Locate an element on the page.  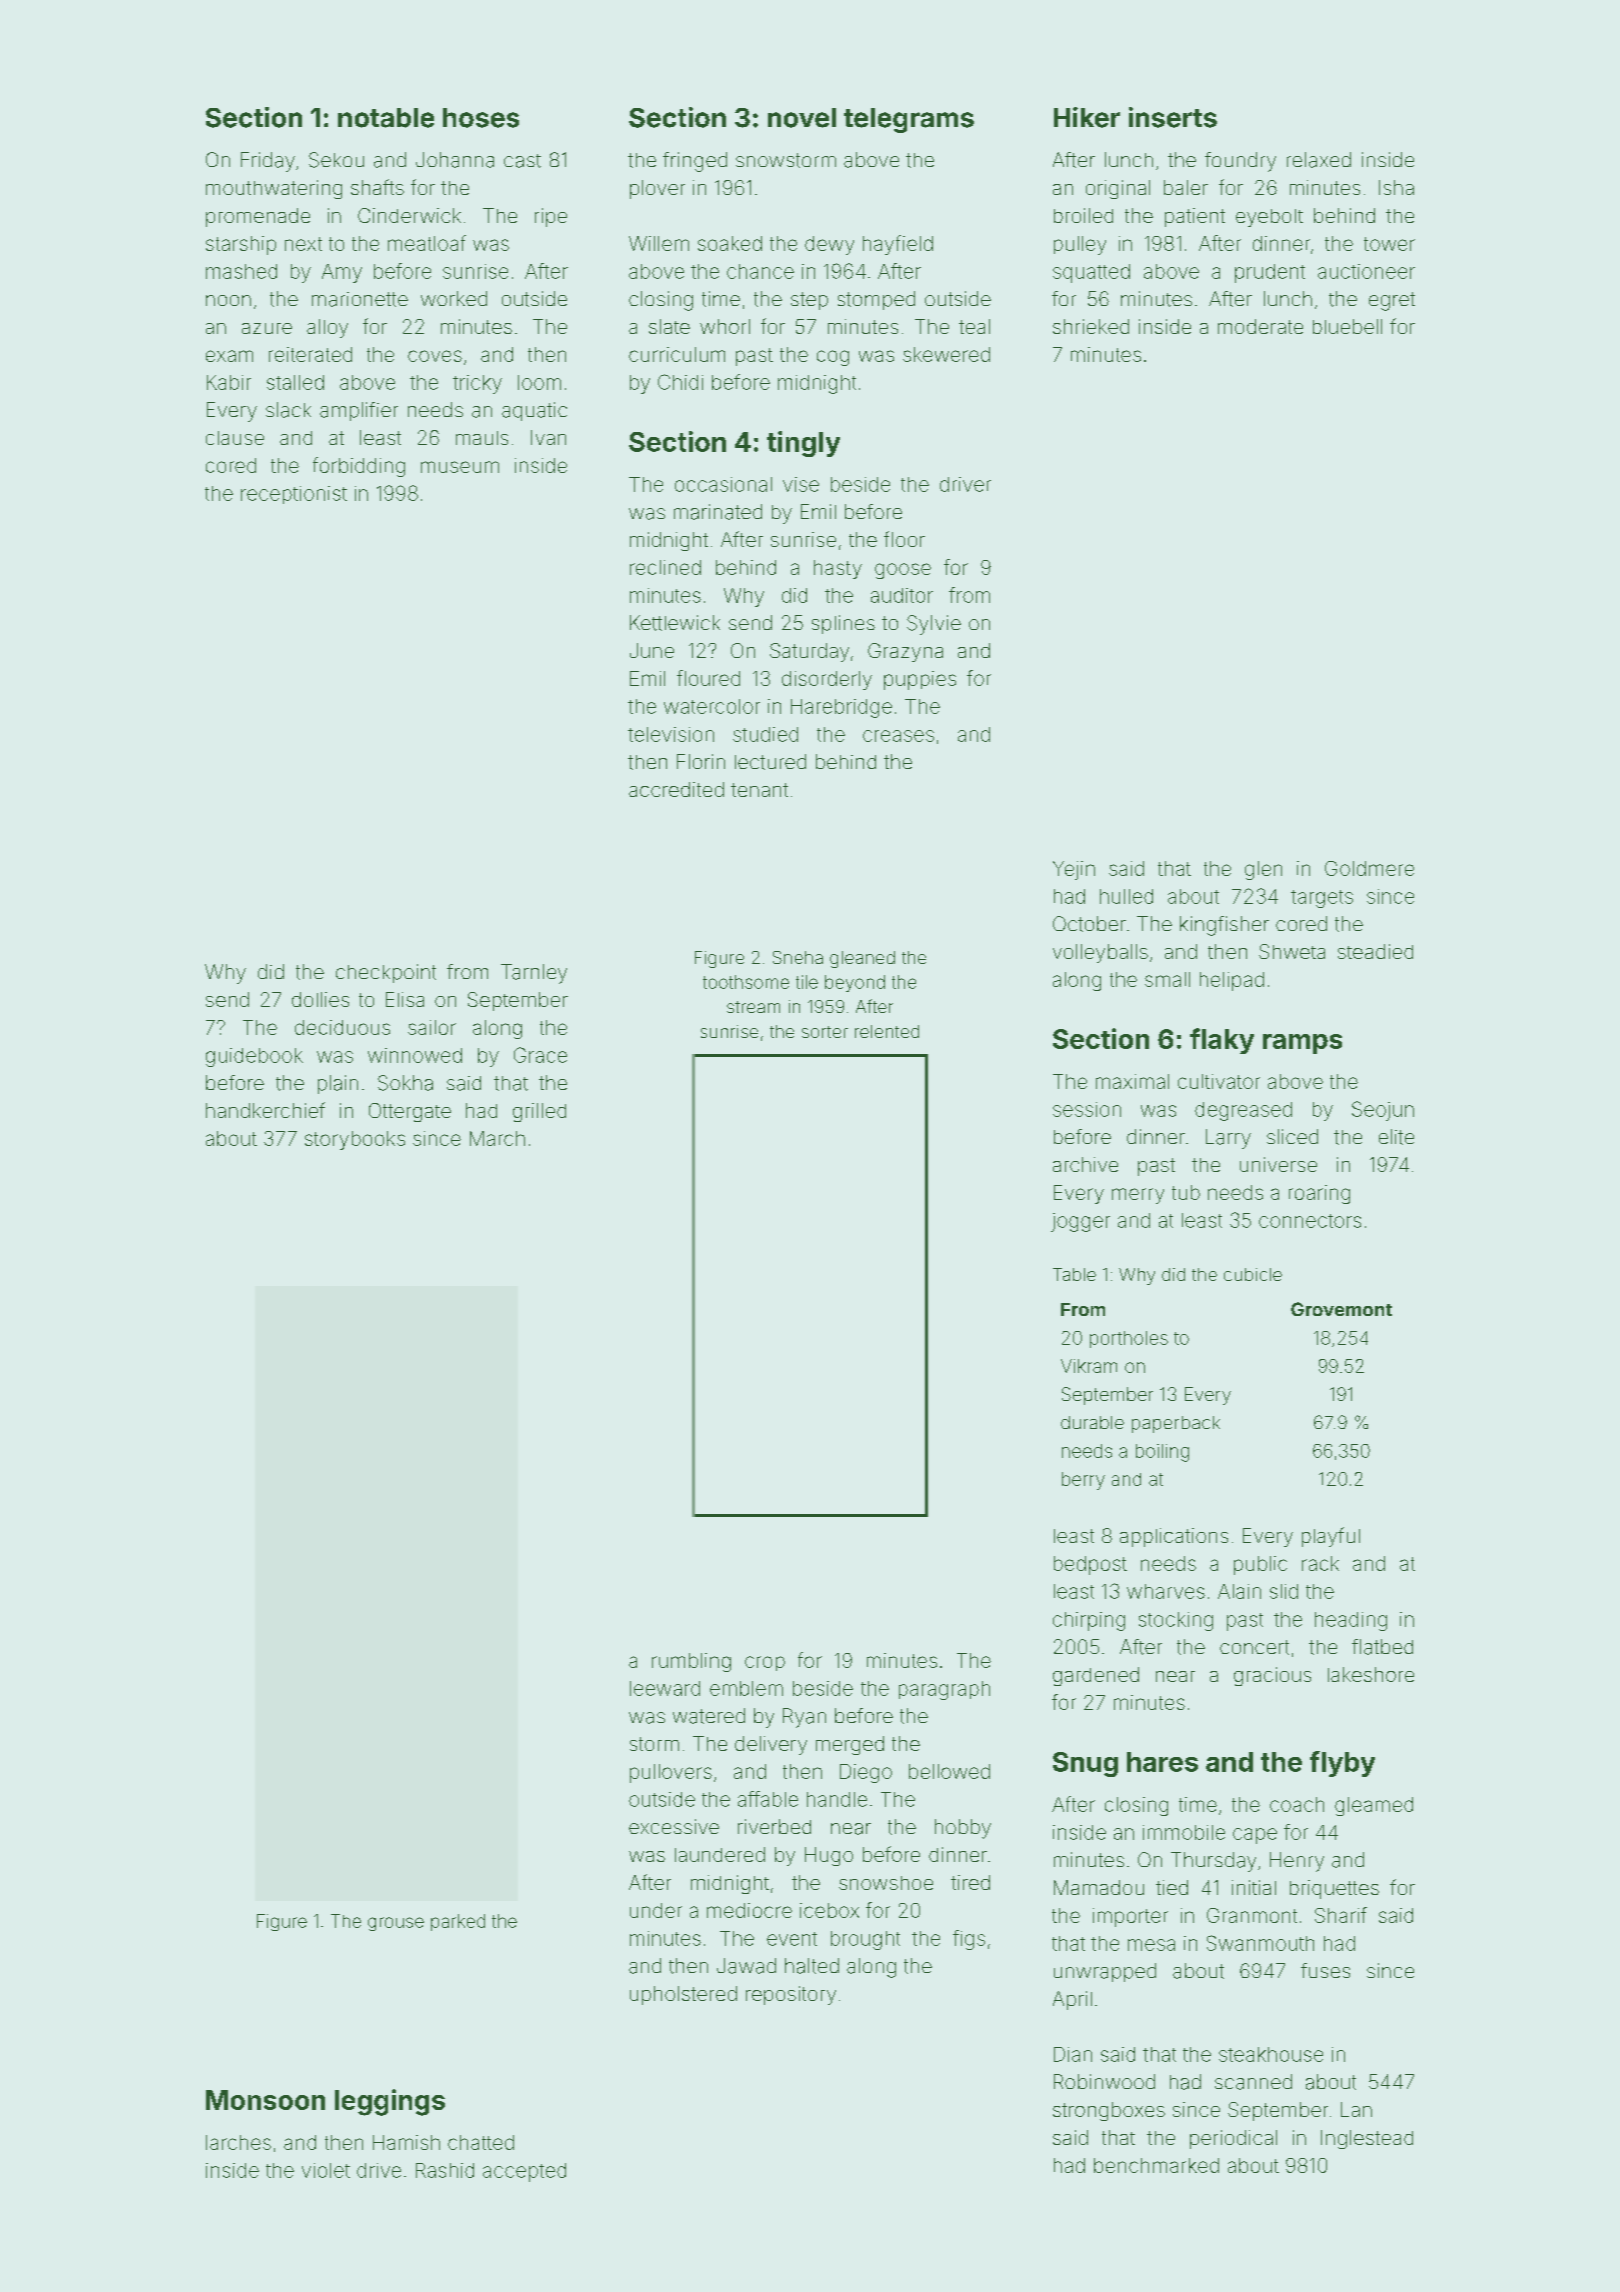
handkerchief is located at coordinates (265, 1110).
